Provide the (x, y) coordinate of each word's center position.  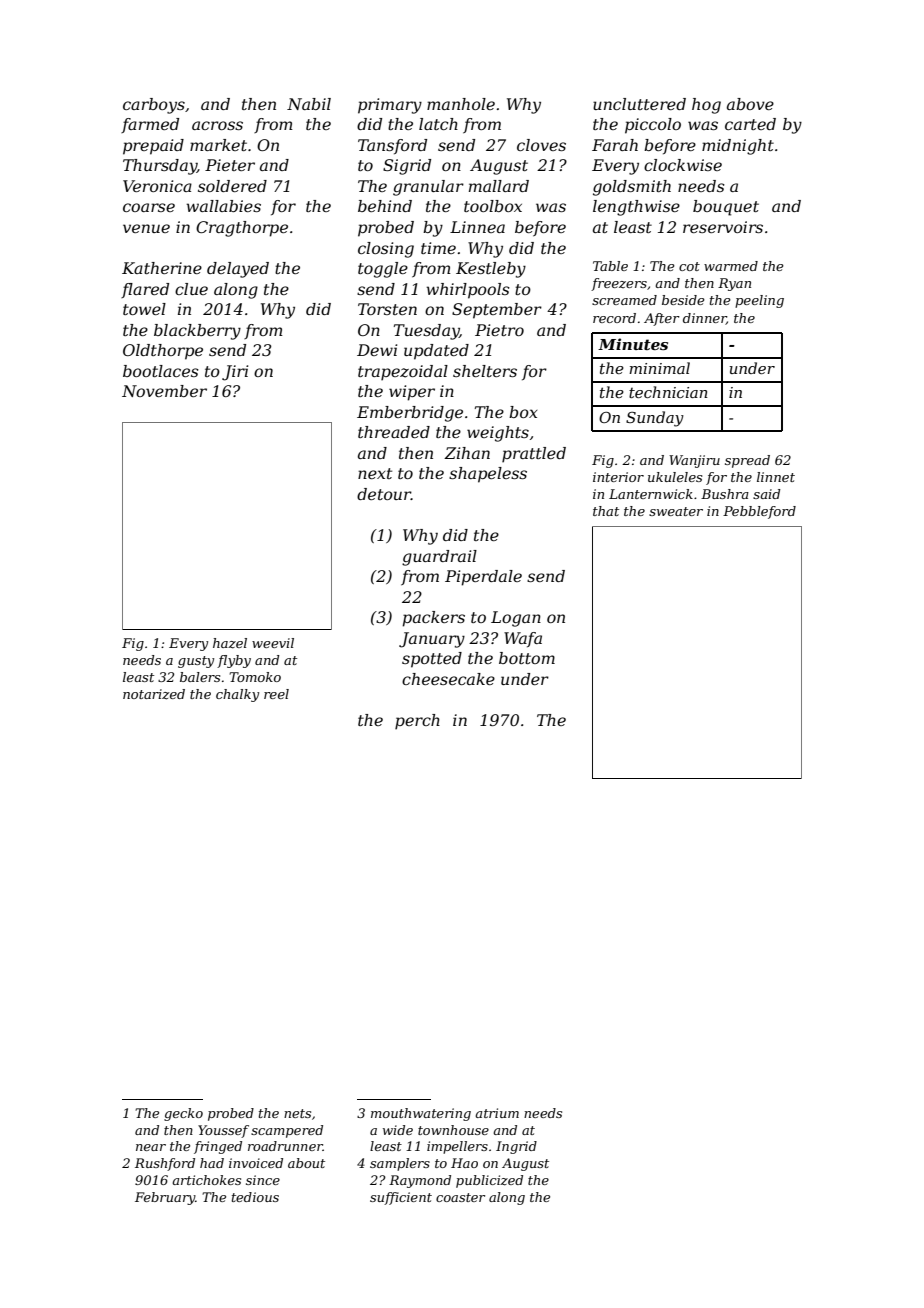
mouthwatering (421, 1114)
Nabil (309, 104)
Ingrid (516, 1147)
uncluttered (639, 104)
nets (297, 1113)
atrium (497, 1113)
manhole (461, 104)
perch (417, 722)
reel (276, 694)
